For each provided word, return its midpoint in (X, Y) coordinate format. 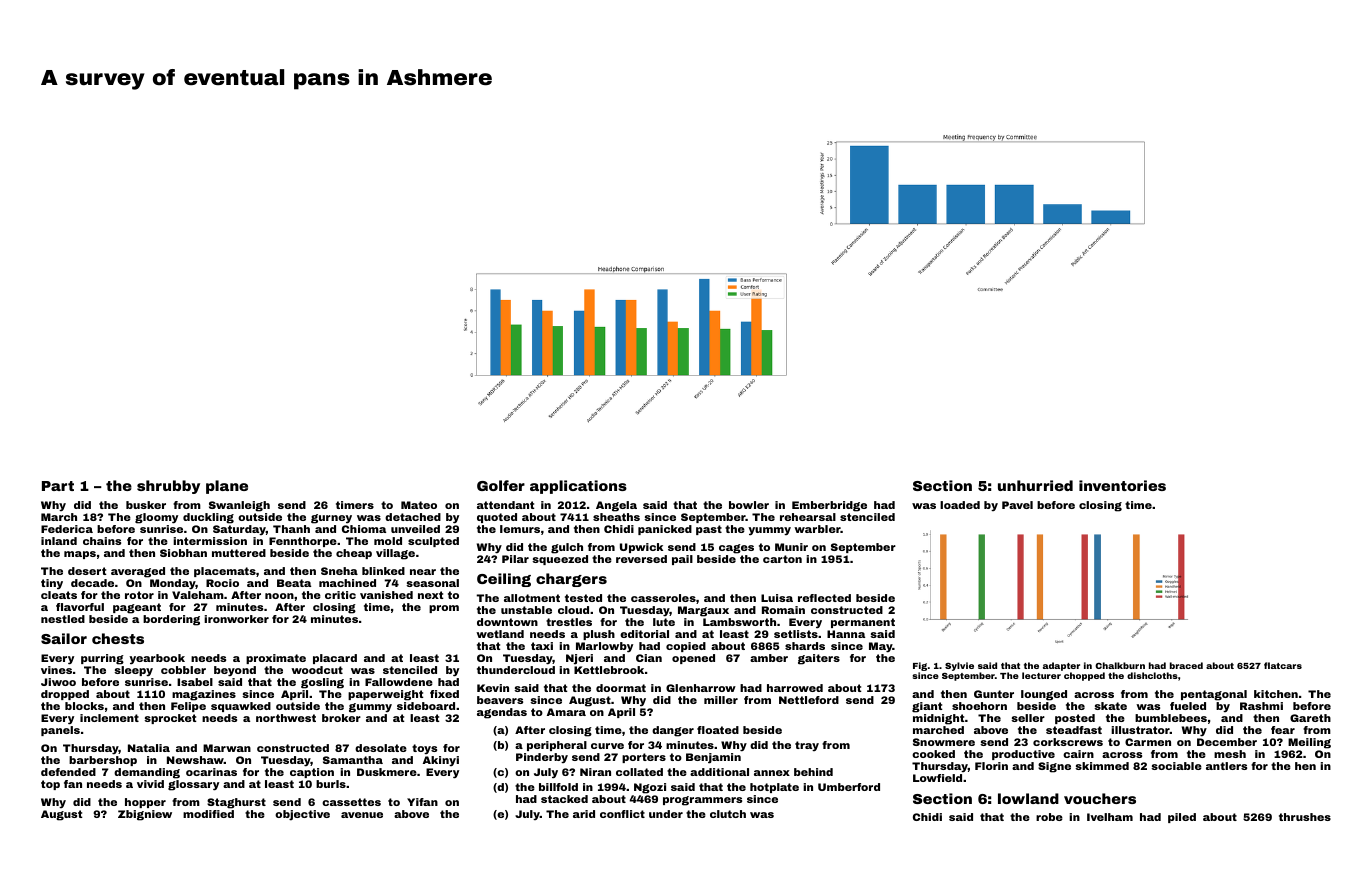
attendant (505, 505)
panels (60, 731)
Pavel (1017, 505)
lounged (1044, 695)
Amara (566, 712)
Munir (791, 547)
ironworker (236, 619)
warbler (817, 529)
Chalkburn (1120, 665)
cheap (354, 554)
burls (331, 784)
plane (227, 487)
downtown (507, 622)
